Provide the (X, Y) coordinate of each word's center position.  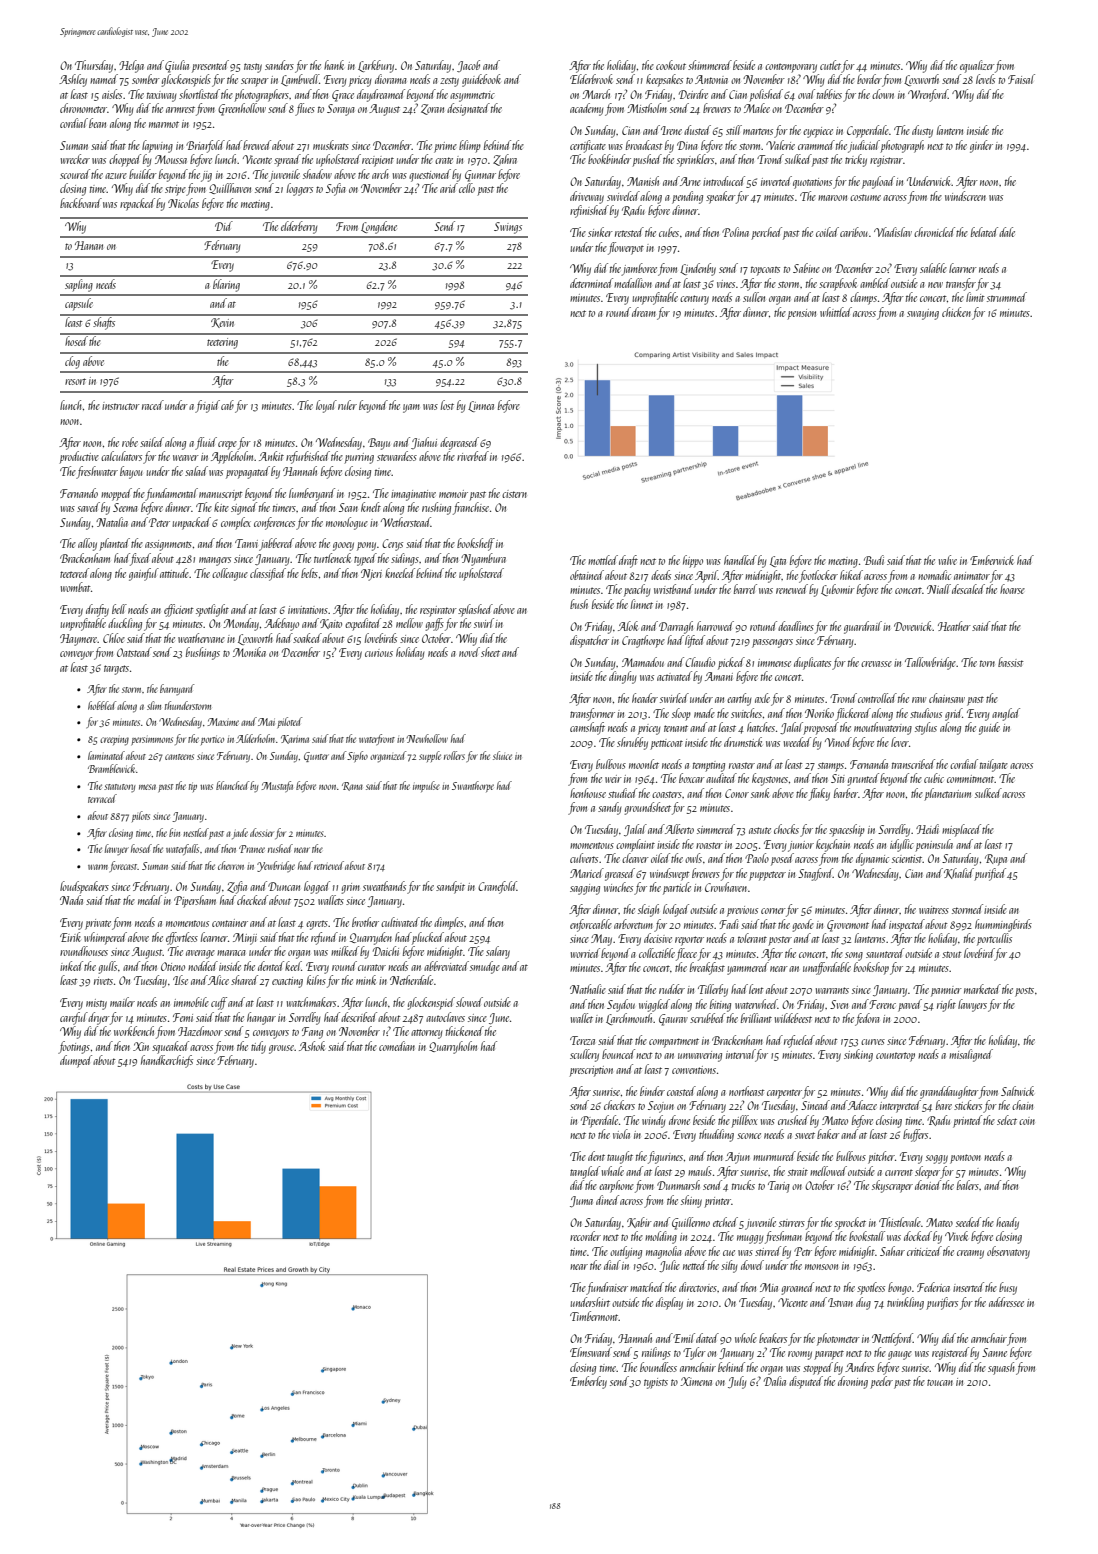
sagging (585, 889)
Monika (249, 652)
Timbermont (594, 1316)
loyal (326, 406)
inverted (776, 181)
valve (947, 560)
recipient (378, 161)
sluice (502, 755)
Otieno (173, 966)
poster (780, 941)
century (694, 300)
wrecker (75, 159)
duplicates (812, 663)
